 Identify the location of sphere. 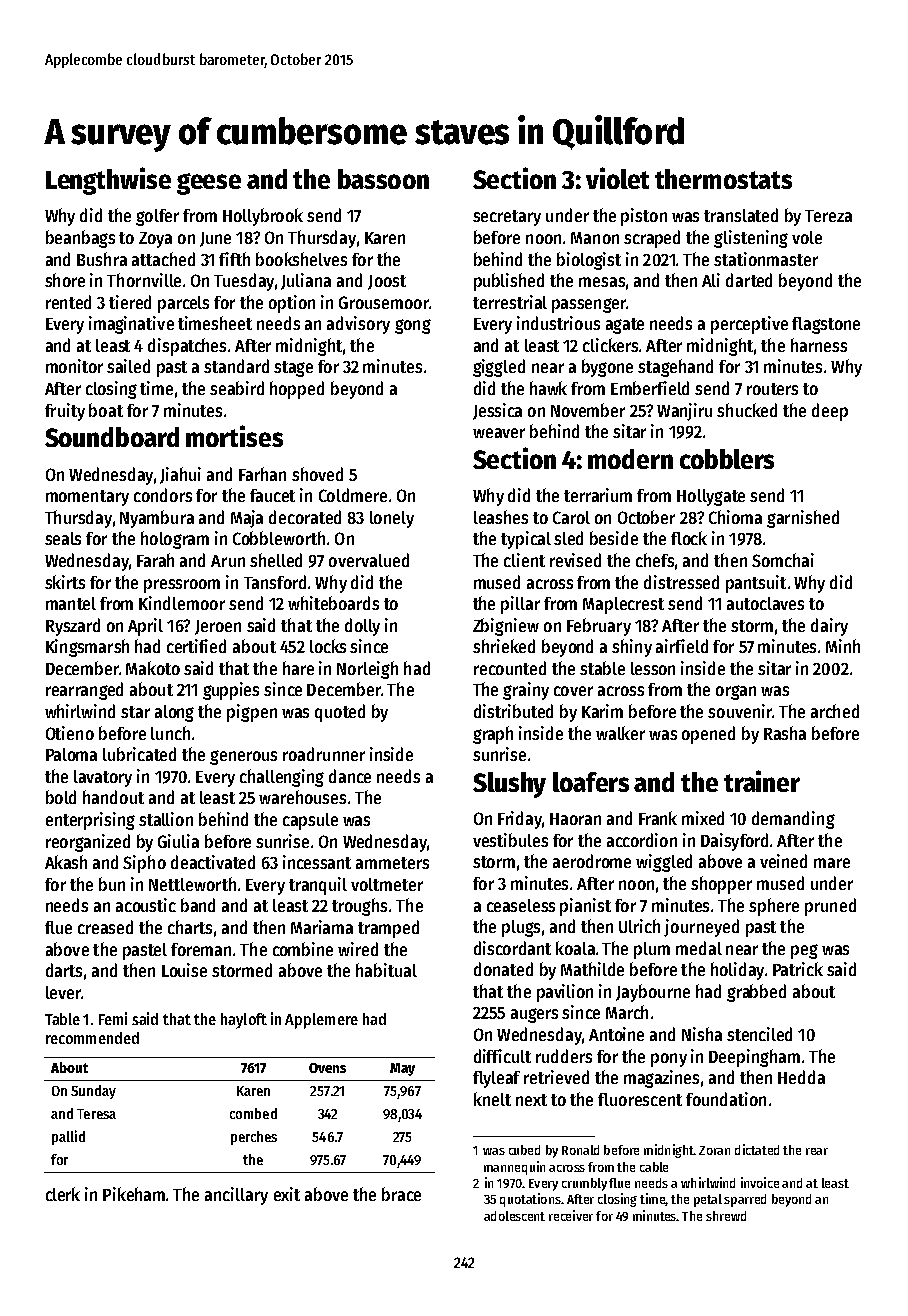
(774, 907).
